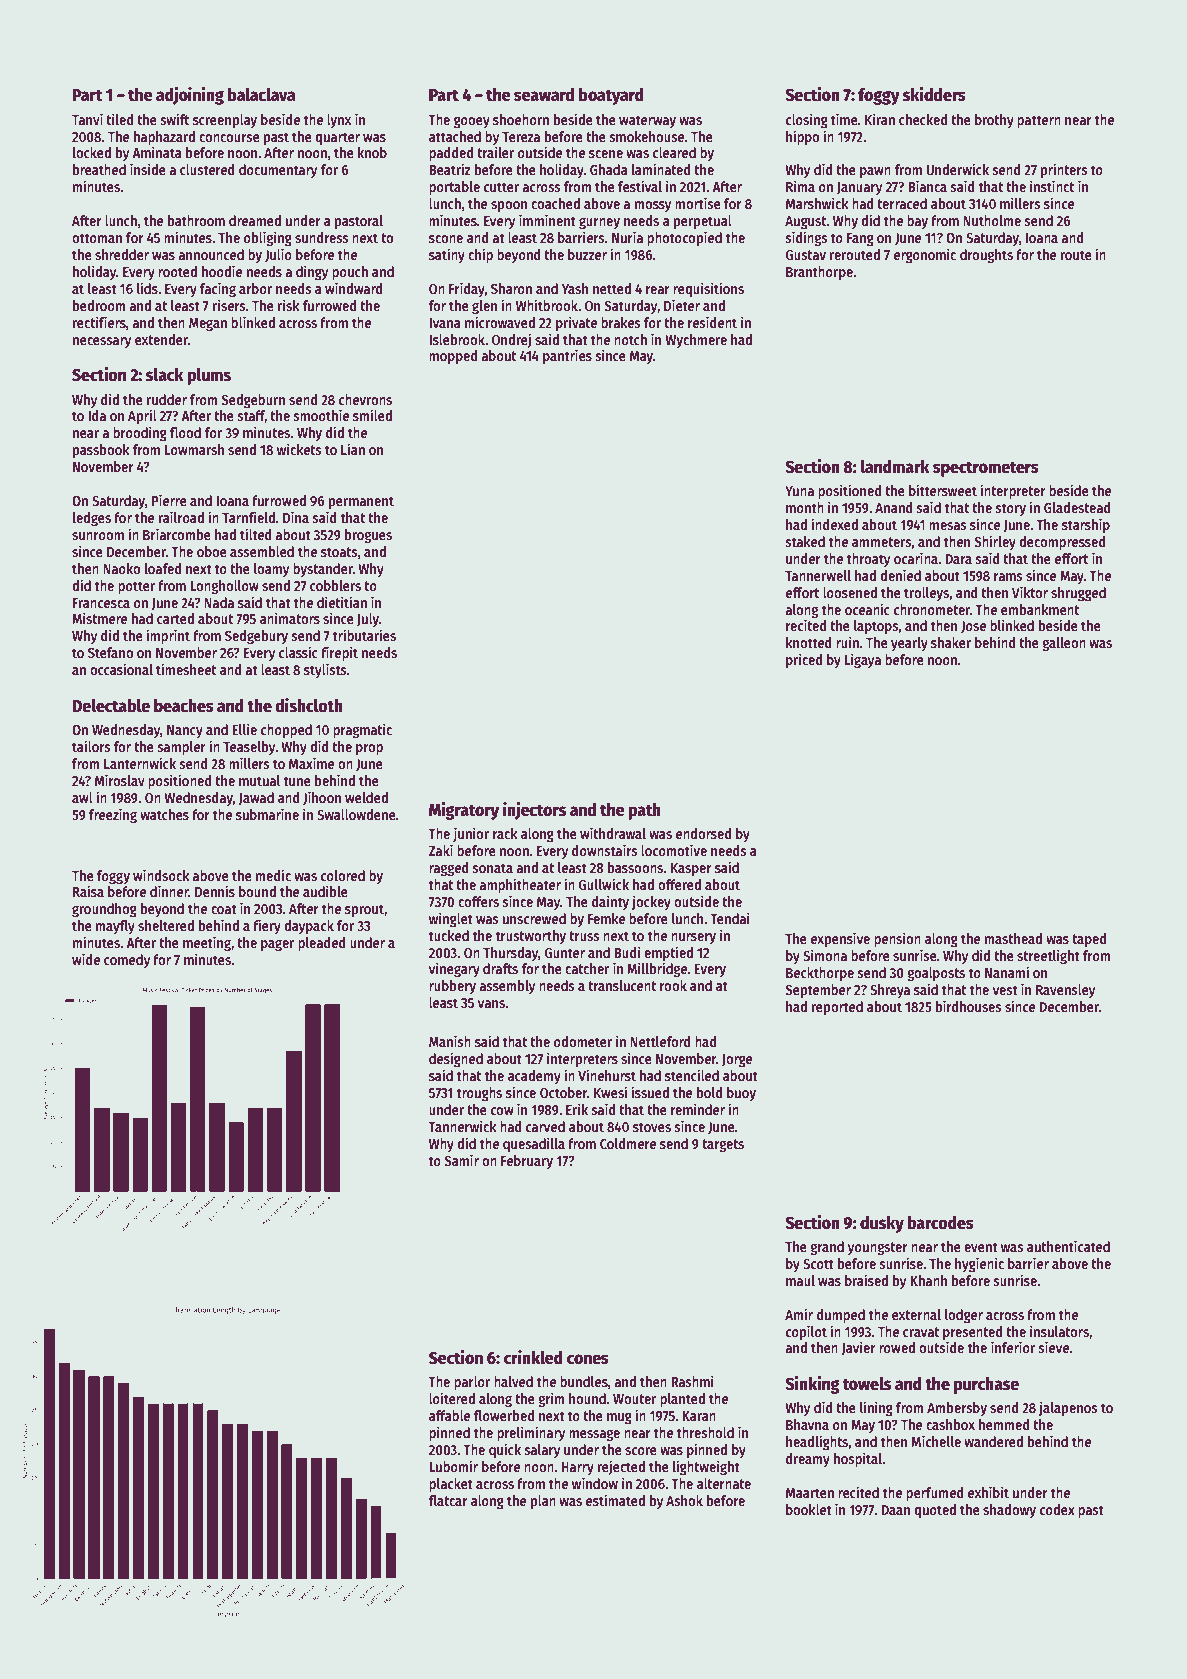 The width and height of the screenshot is (1187, 1679). Describe the element at coordinates (98, 536) in the screenshot. I see `sunroom` at that location.
